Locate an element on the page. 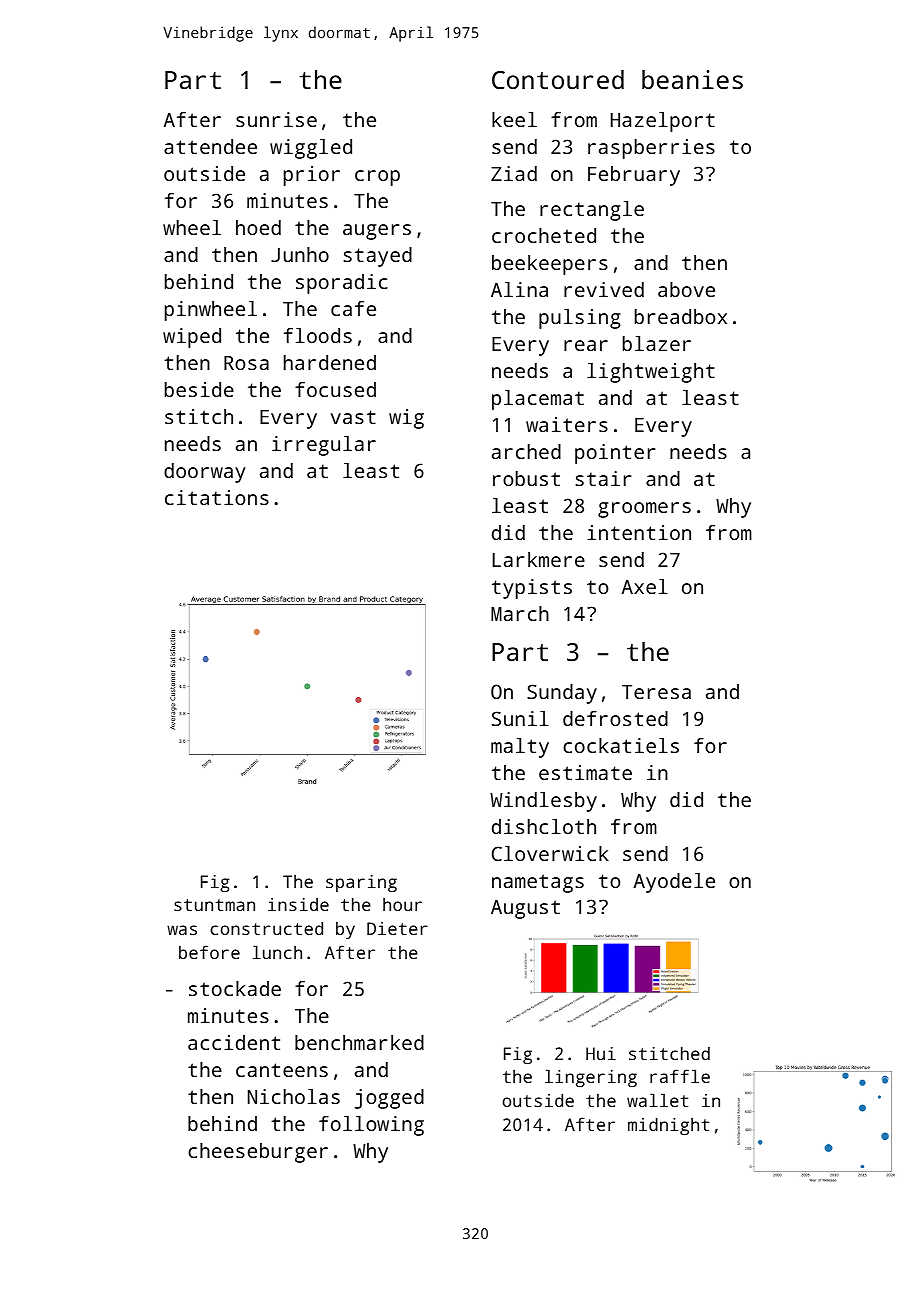 The width and height of the page is (924, 1311). Rosa is located at coordinates (246, 363).
